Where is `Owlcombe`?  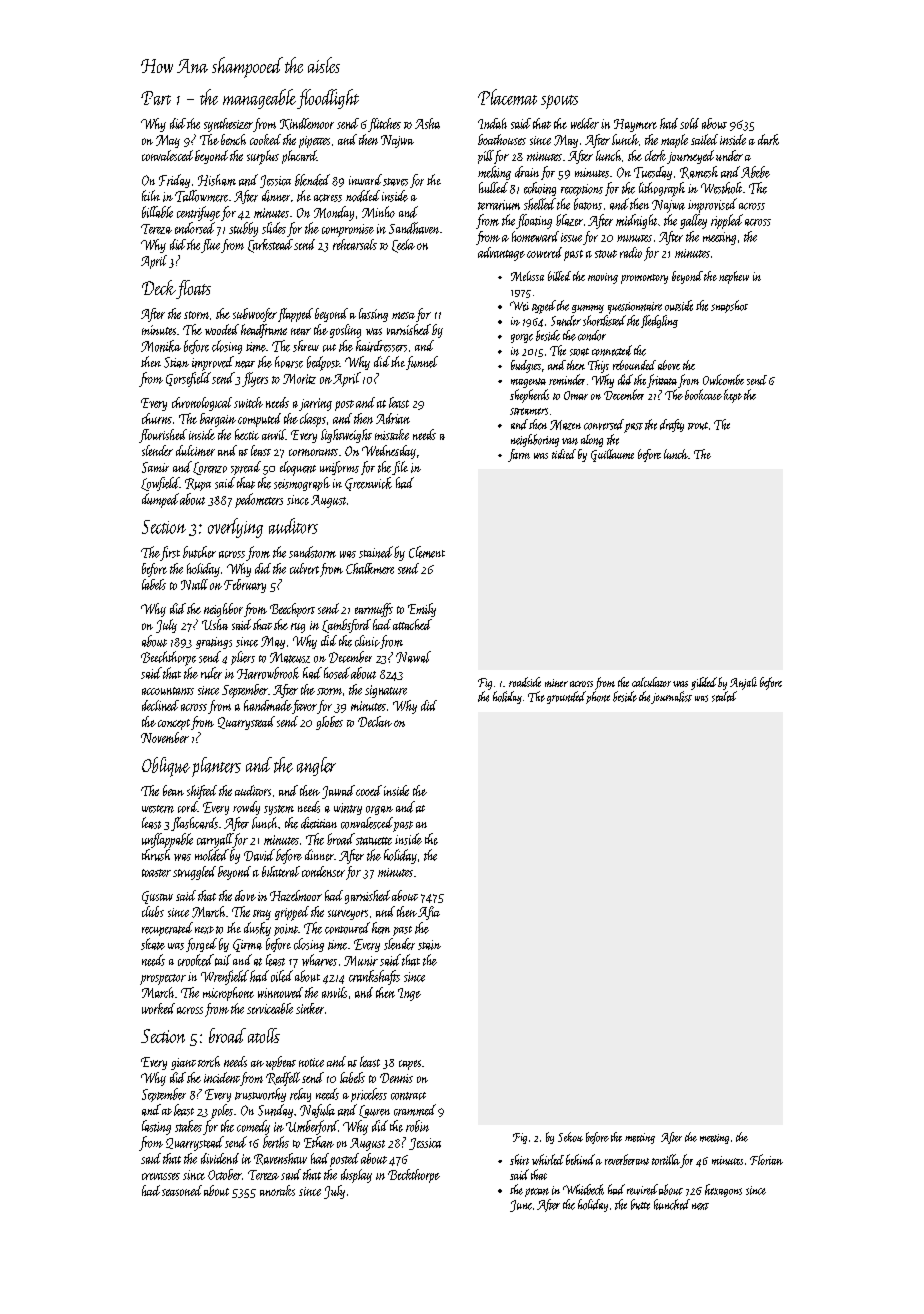 Owlcombe is located at coordinates (723, 379).
